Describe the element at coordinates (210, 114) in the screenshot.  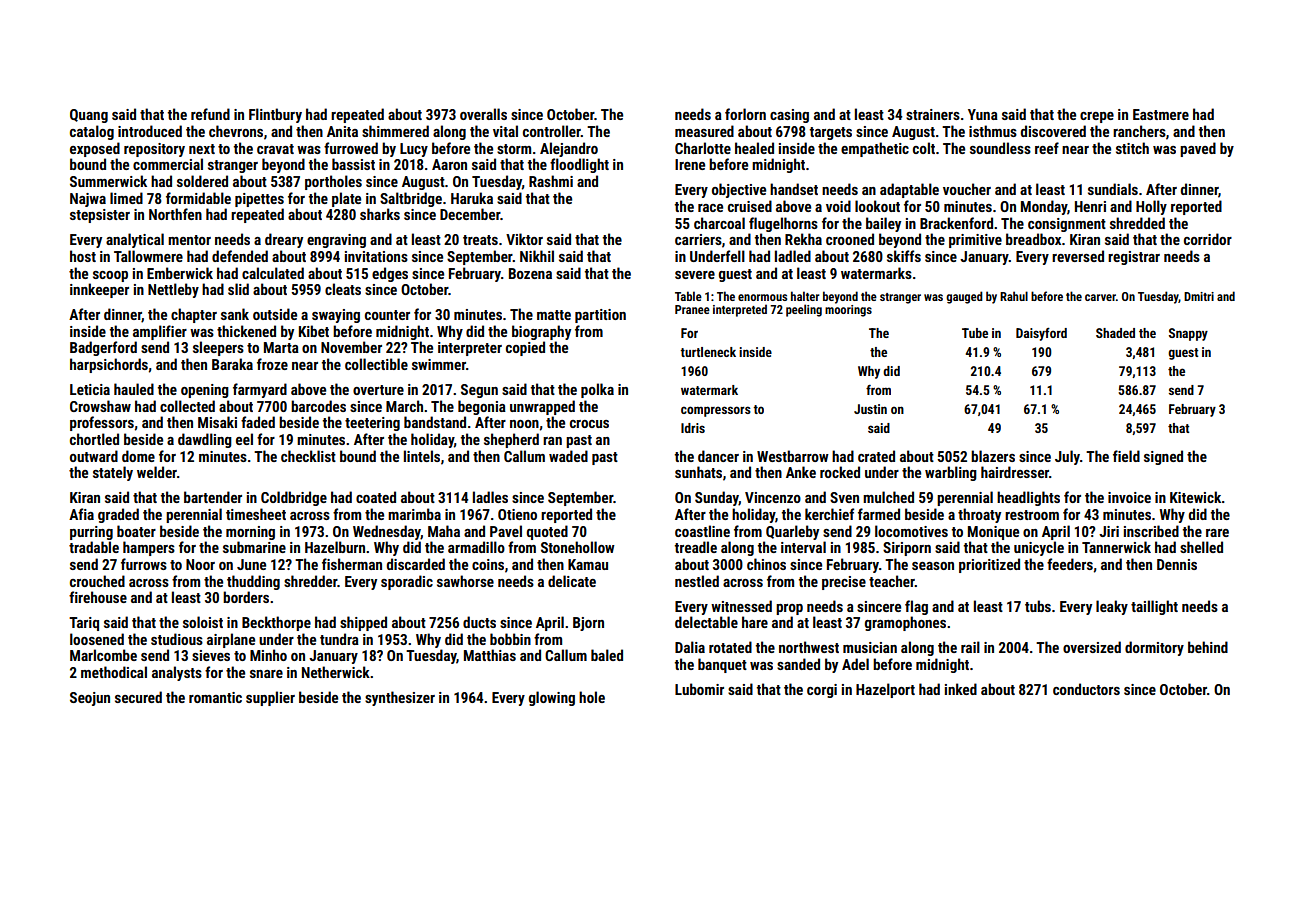
I see `refund` at that location.
